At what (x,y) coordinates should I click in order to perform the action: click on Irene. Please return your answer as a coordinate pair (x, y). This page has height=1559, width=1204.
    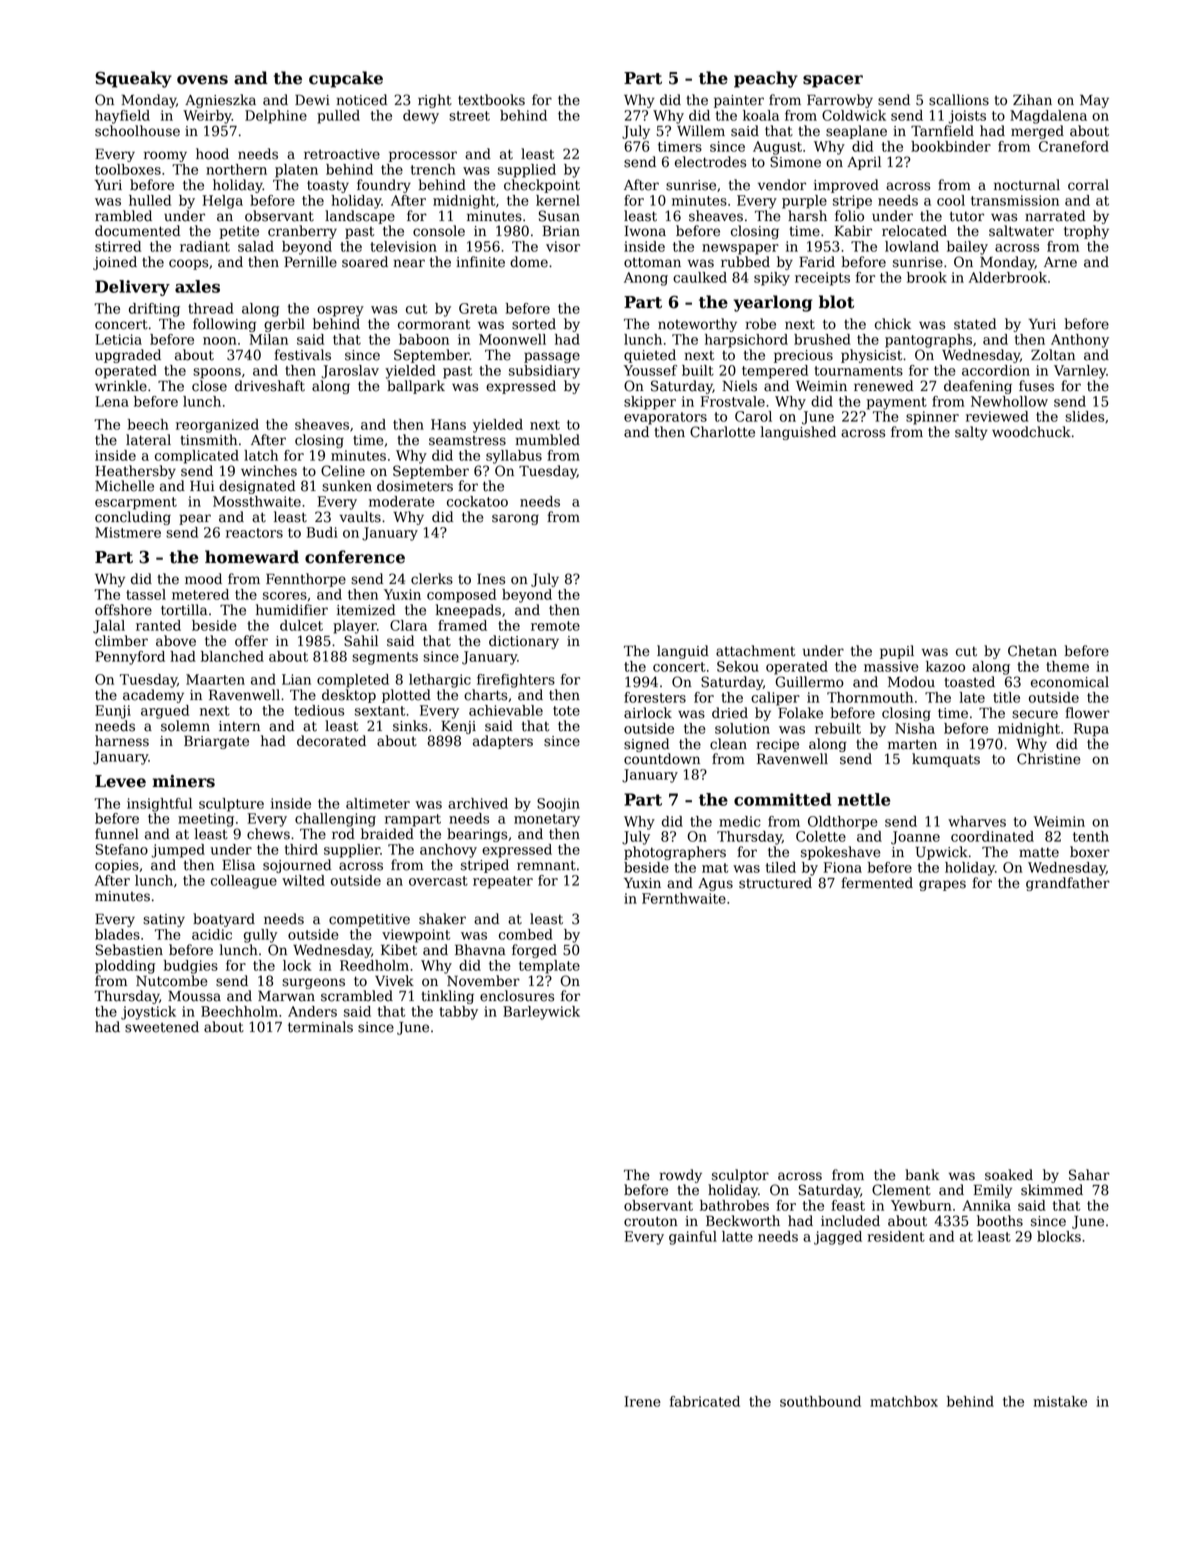
    Looking at the image, I should click on (643, 1401).
